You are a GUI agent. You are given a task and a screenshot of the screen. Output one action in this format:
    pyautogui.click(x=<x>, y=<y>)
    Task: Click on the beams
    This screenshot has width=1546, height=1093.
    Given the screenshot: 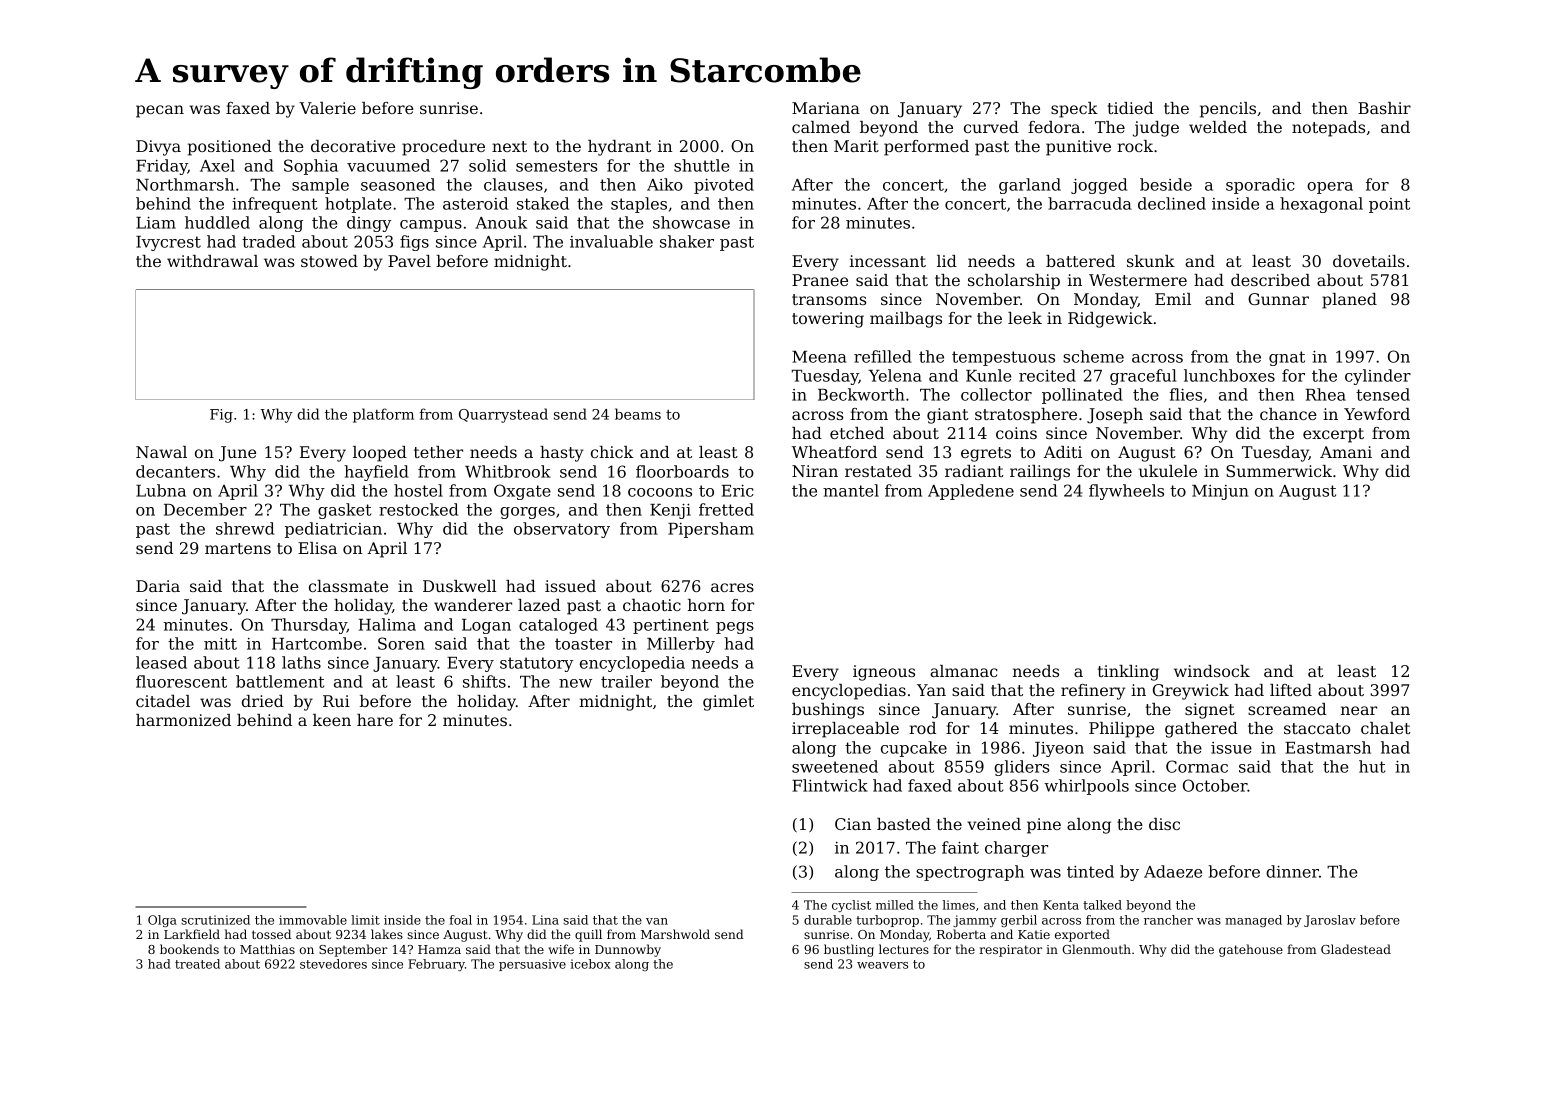 What is the action you would take?
    pyautogui.click(x=638, y=414)
